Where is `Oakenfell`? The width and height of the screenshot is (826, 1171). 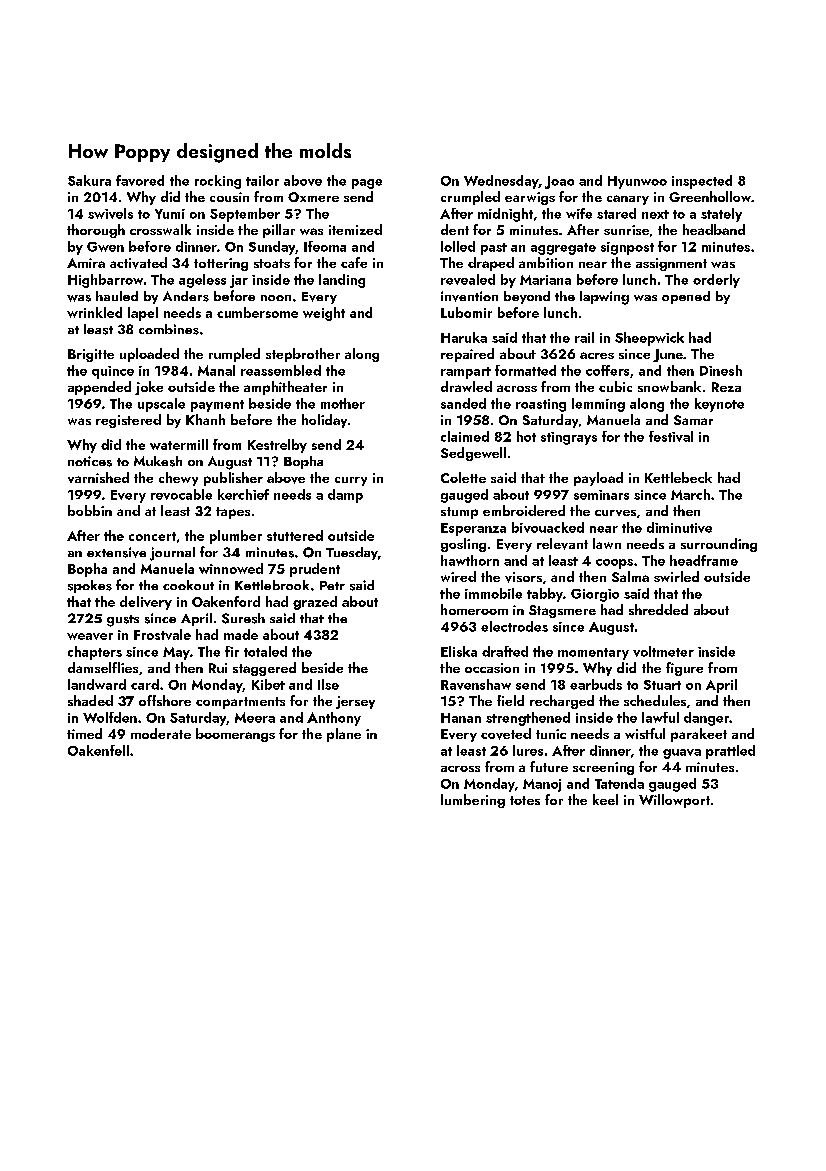 Oakenfell is located at coordinates (98, 750).
